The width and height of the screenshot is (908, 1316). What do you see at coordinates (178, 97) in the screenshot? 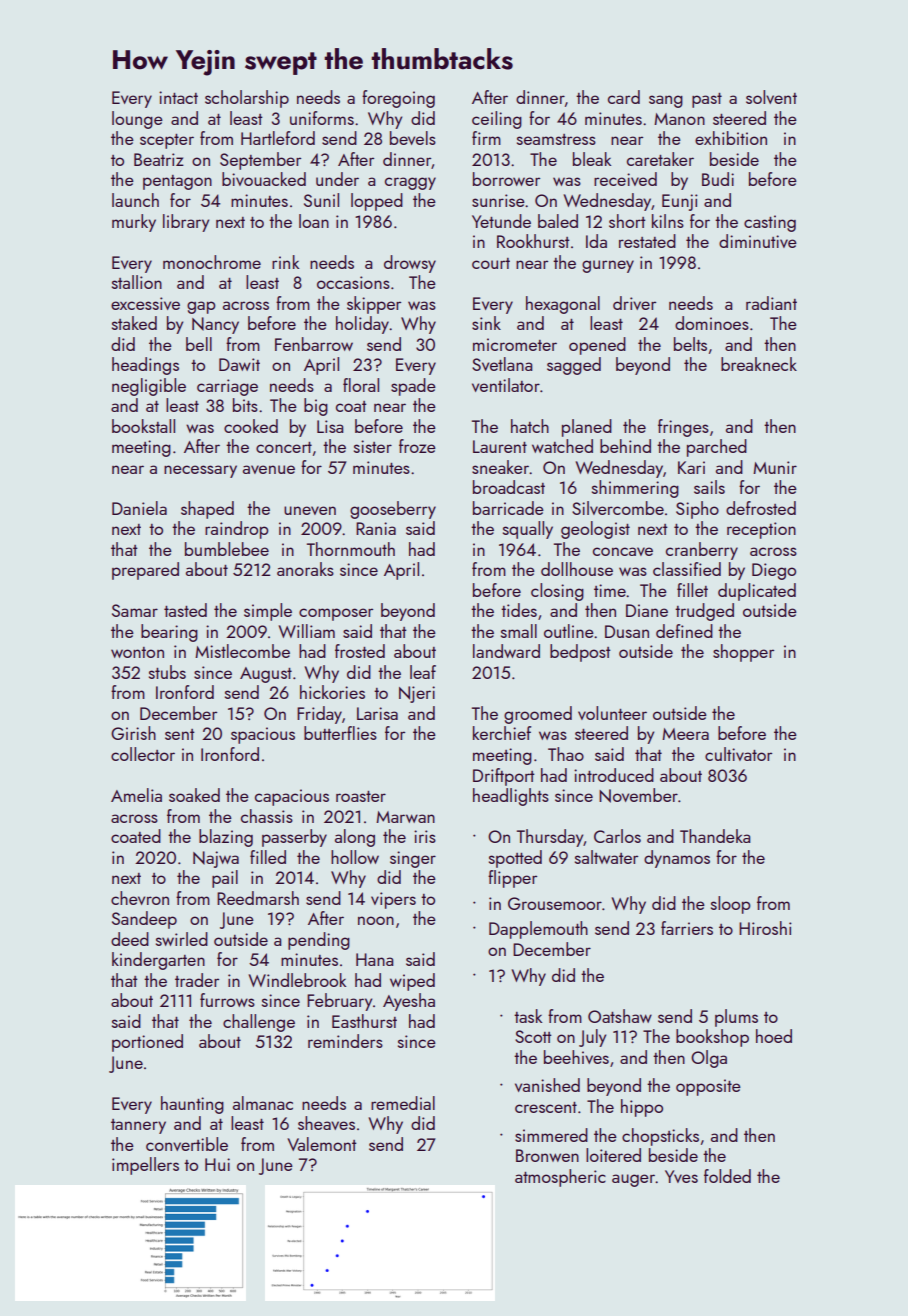
I see `intact` at bounding box center [178, 97].
